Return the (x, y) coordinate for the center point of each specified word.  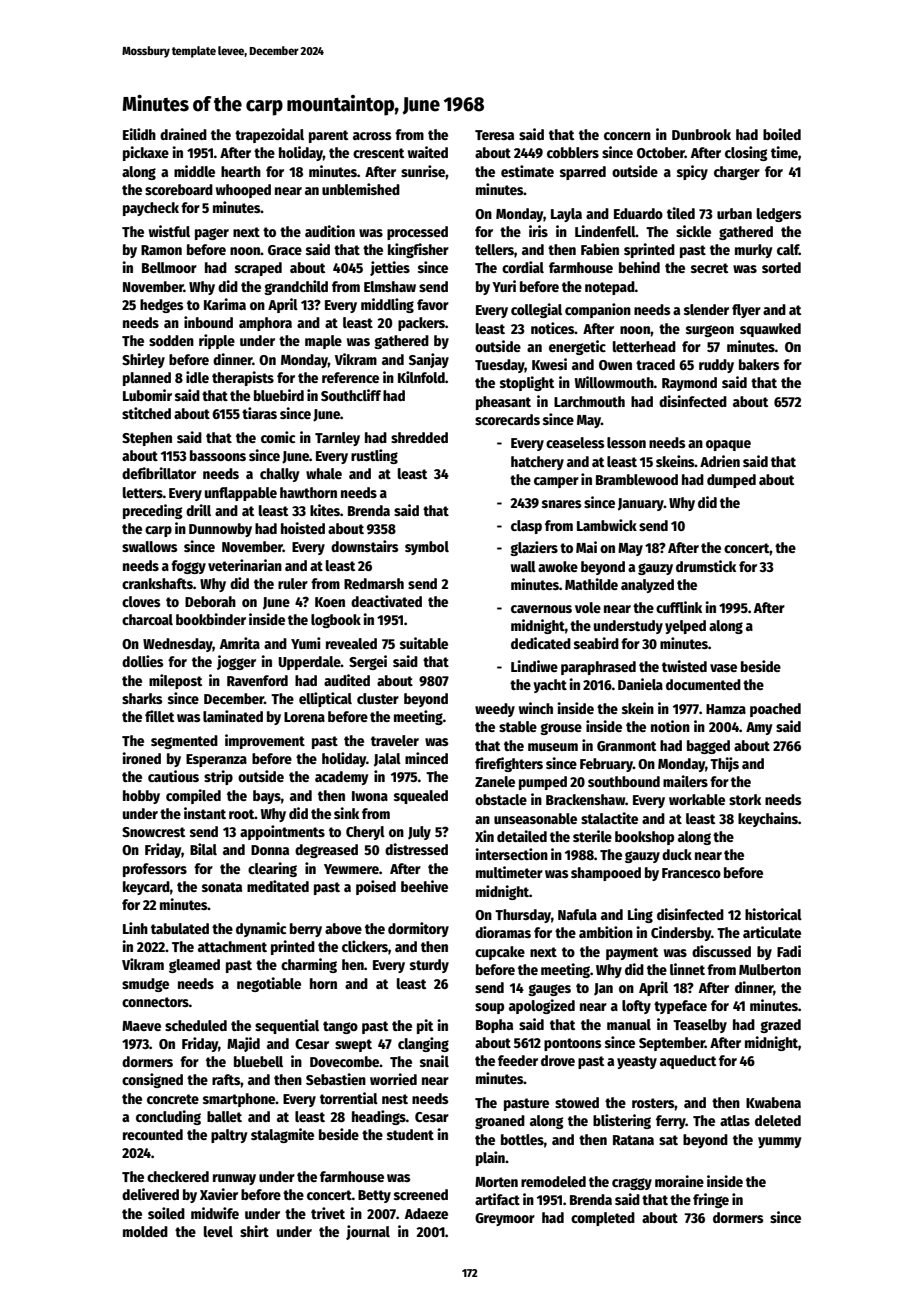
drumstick (706, 566)
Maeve (141, 1026)
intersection (511, 854)
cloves (141, 601)
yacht (550, 686)
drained (183, 134)
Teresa (494, 135)
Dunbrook (701, 134)
